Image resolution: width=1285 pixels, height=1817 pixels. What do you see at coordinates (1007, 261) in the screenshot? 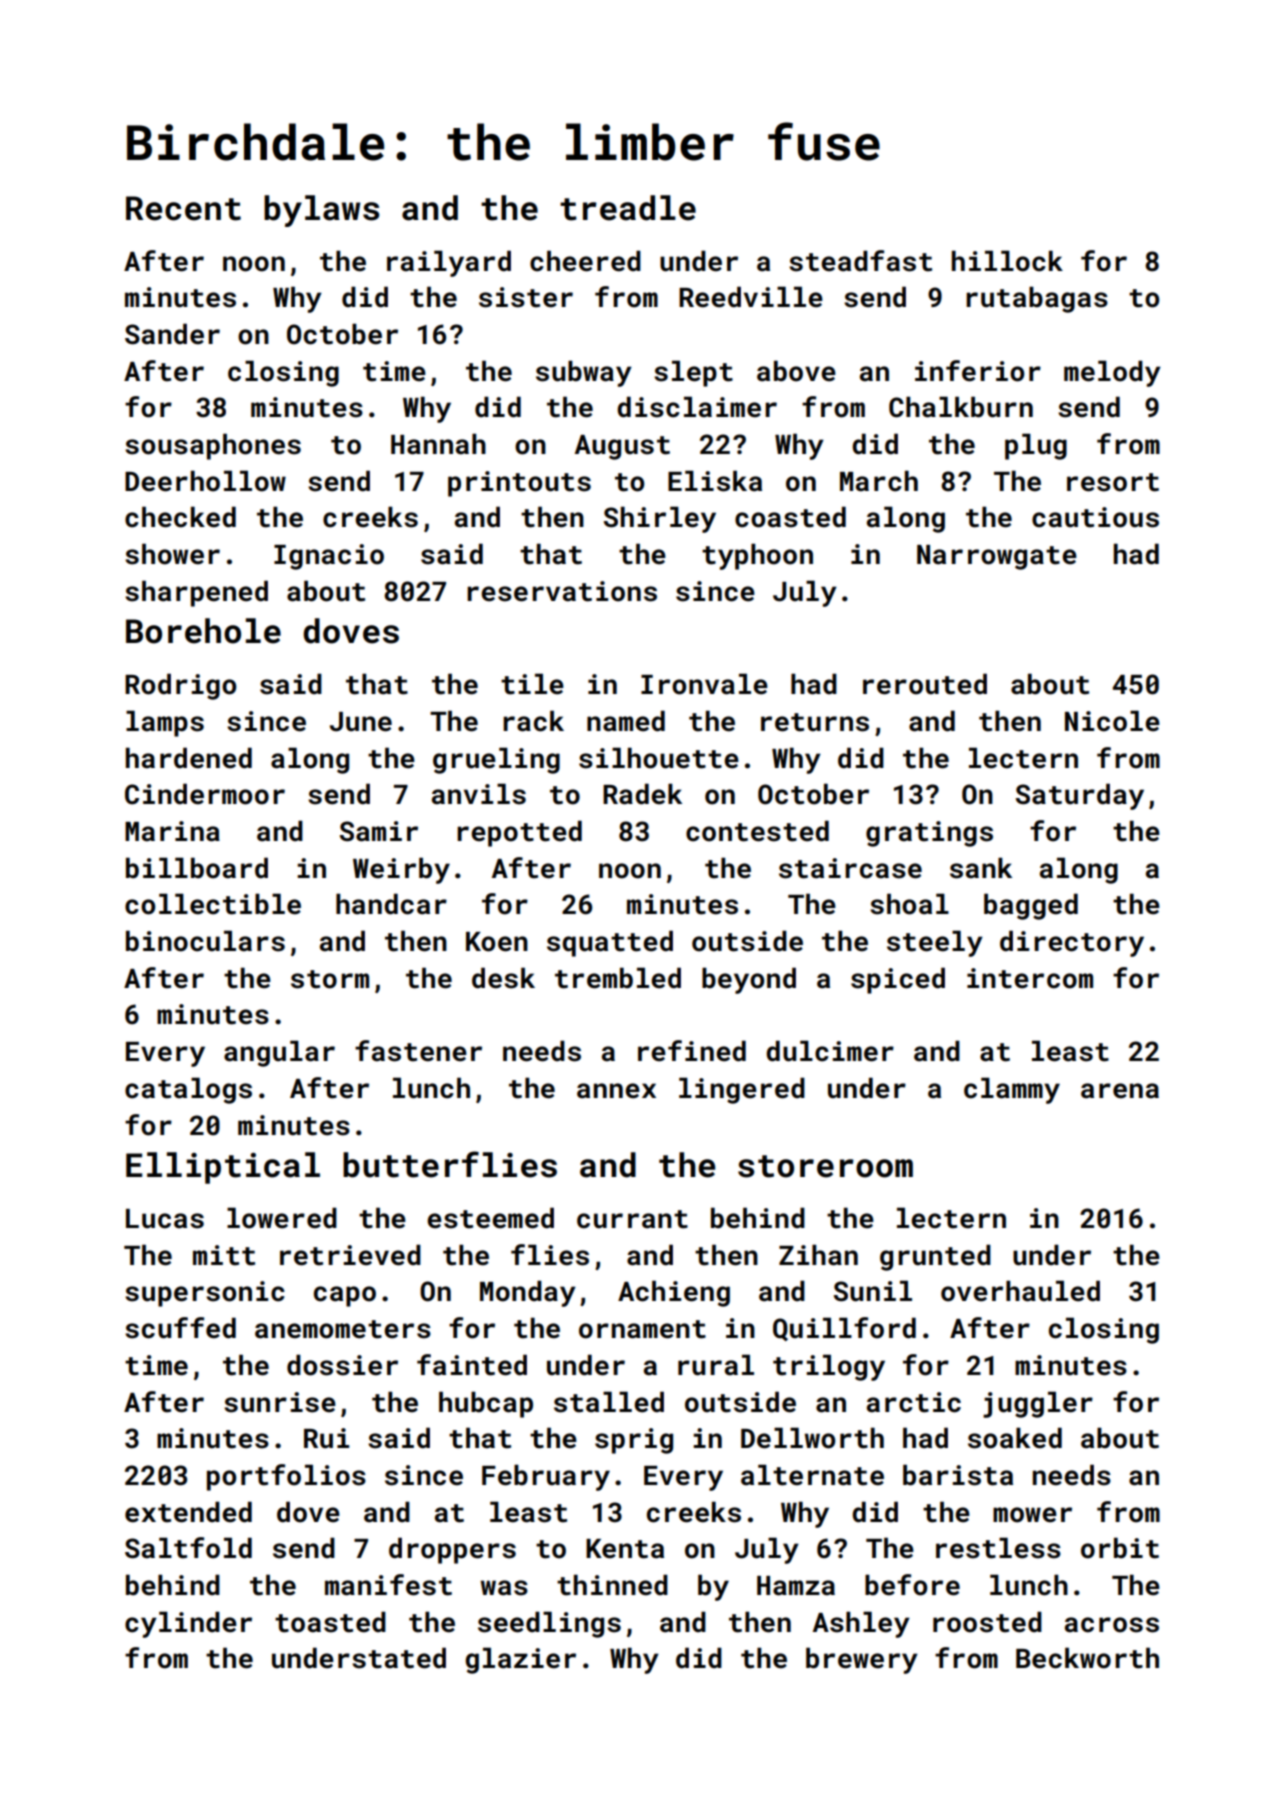
I see `hillock` at bounding box center [1007, 261].
